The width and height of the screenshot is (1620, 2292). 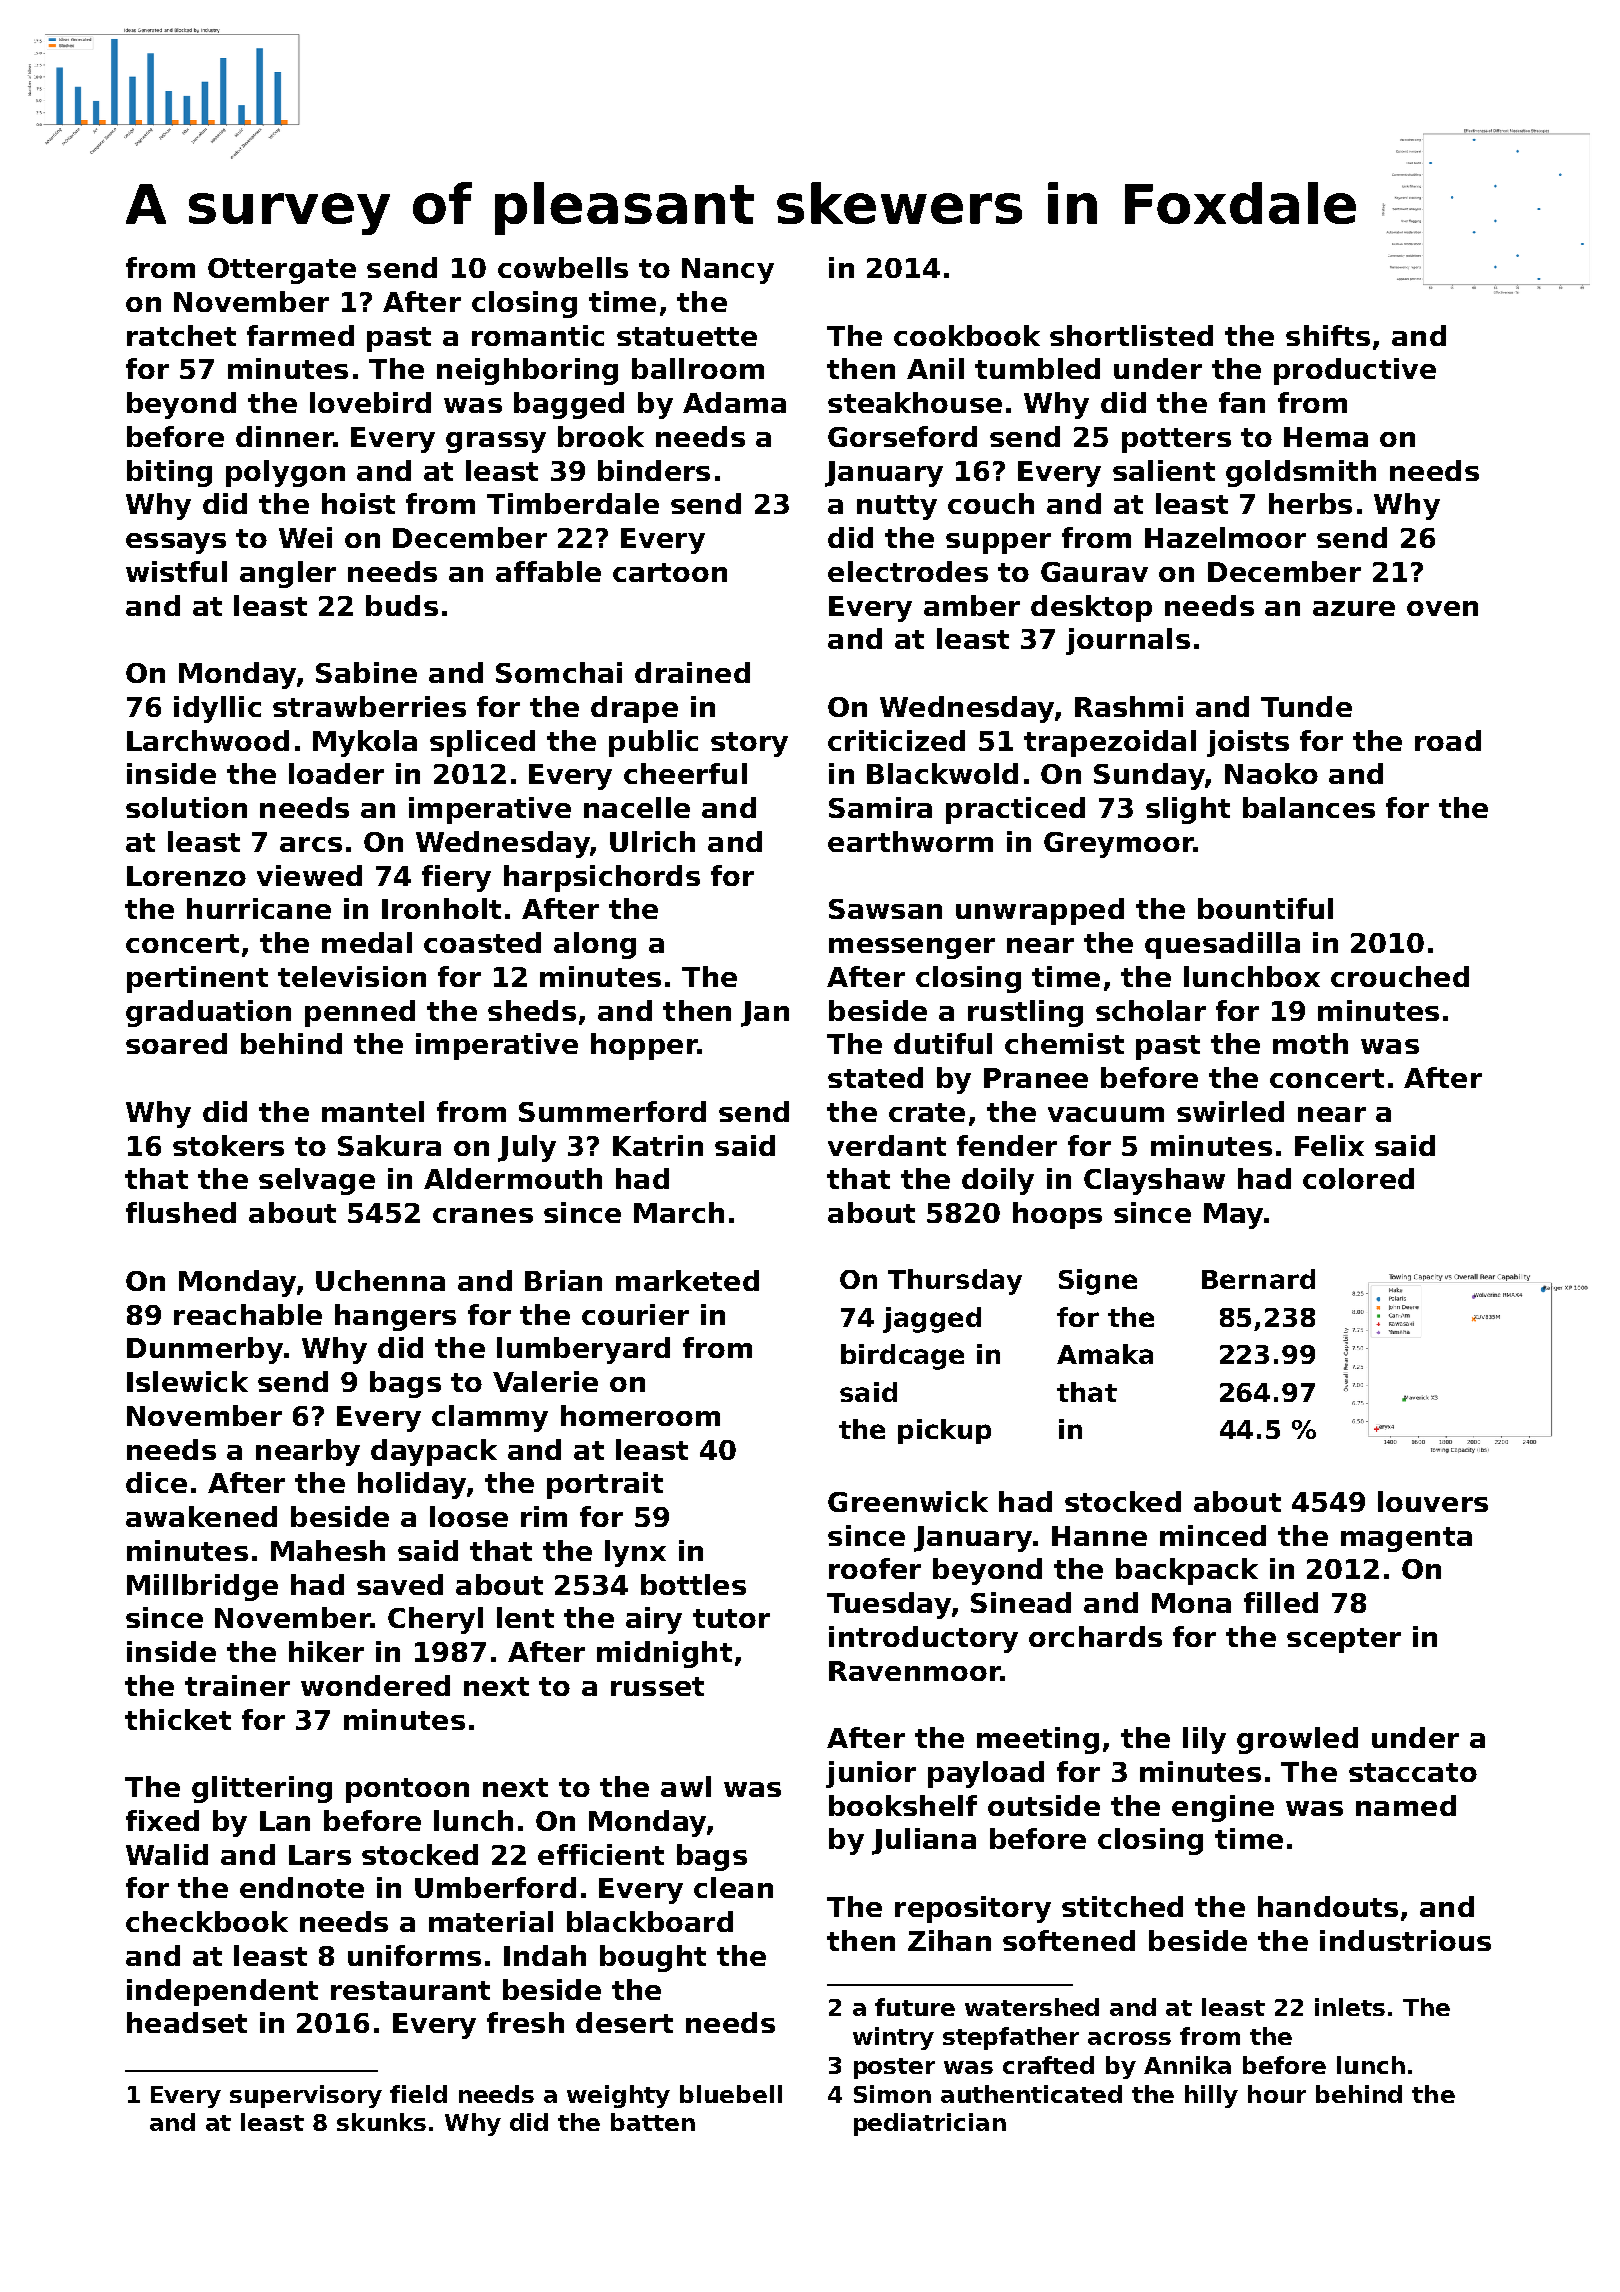 I want to click on shifts, so click(x=1328, y=335).
